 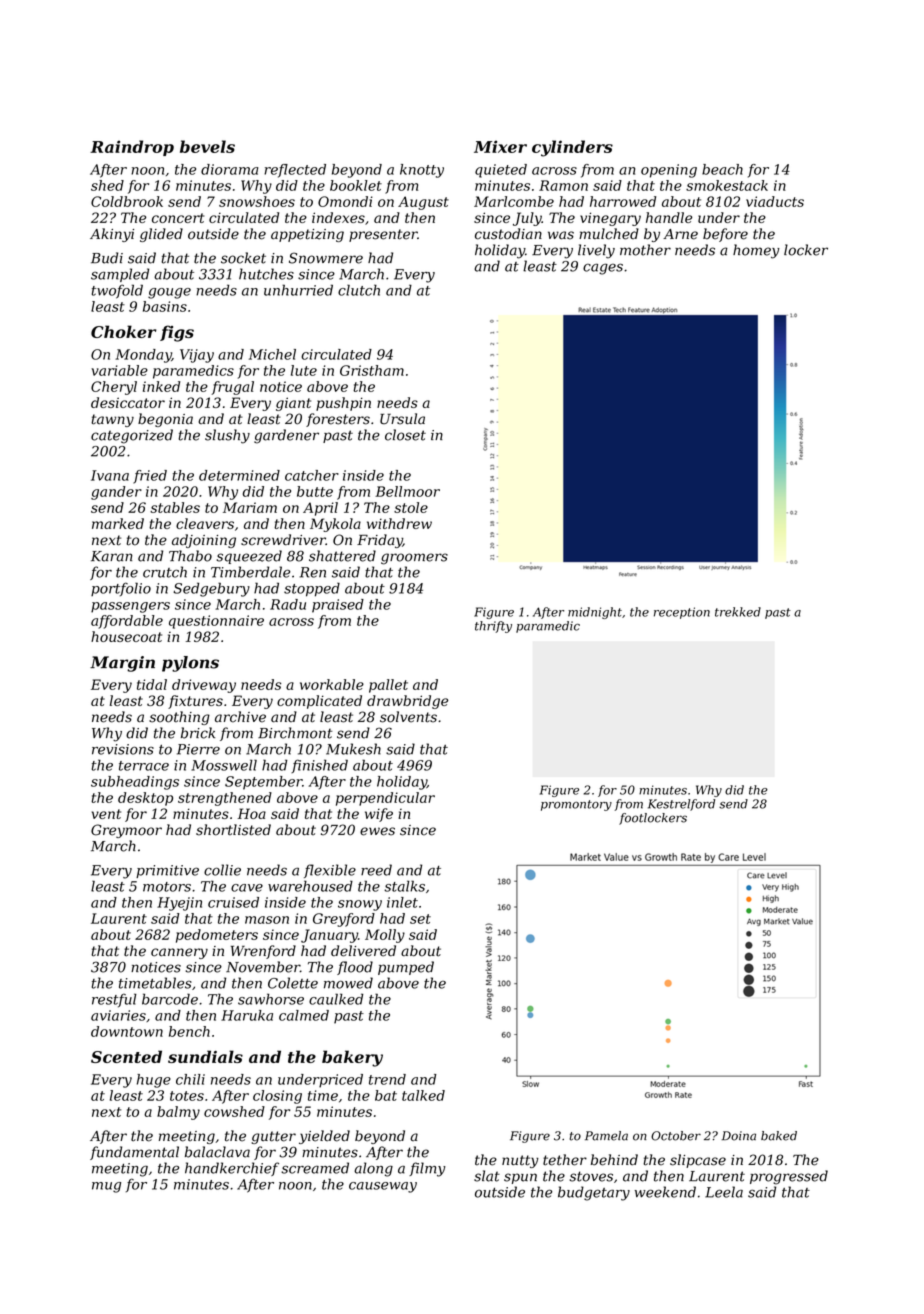 I want to click on Mixer, so click(x=500, y=146).
